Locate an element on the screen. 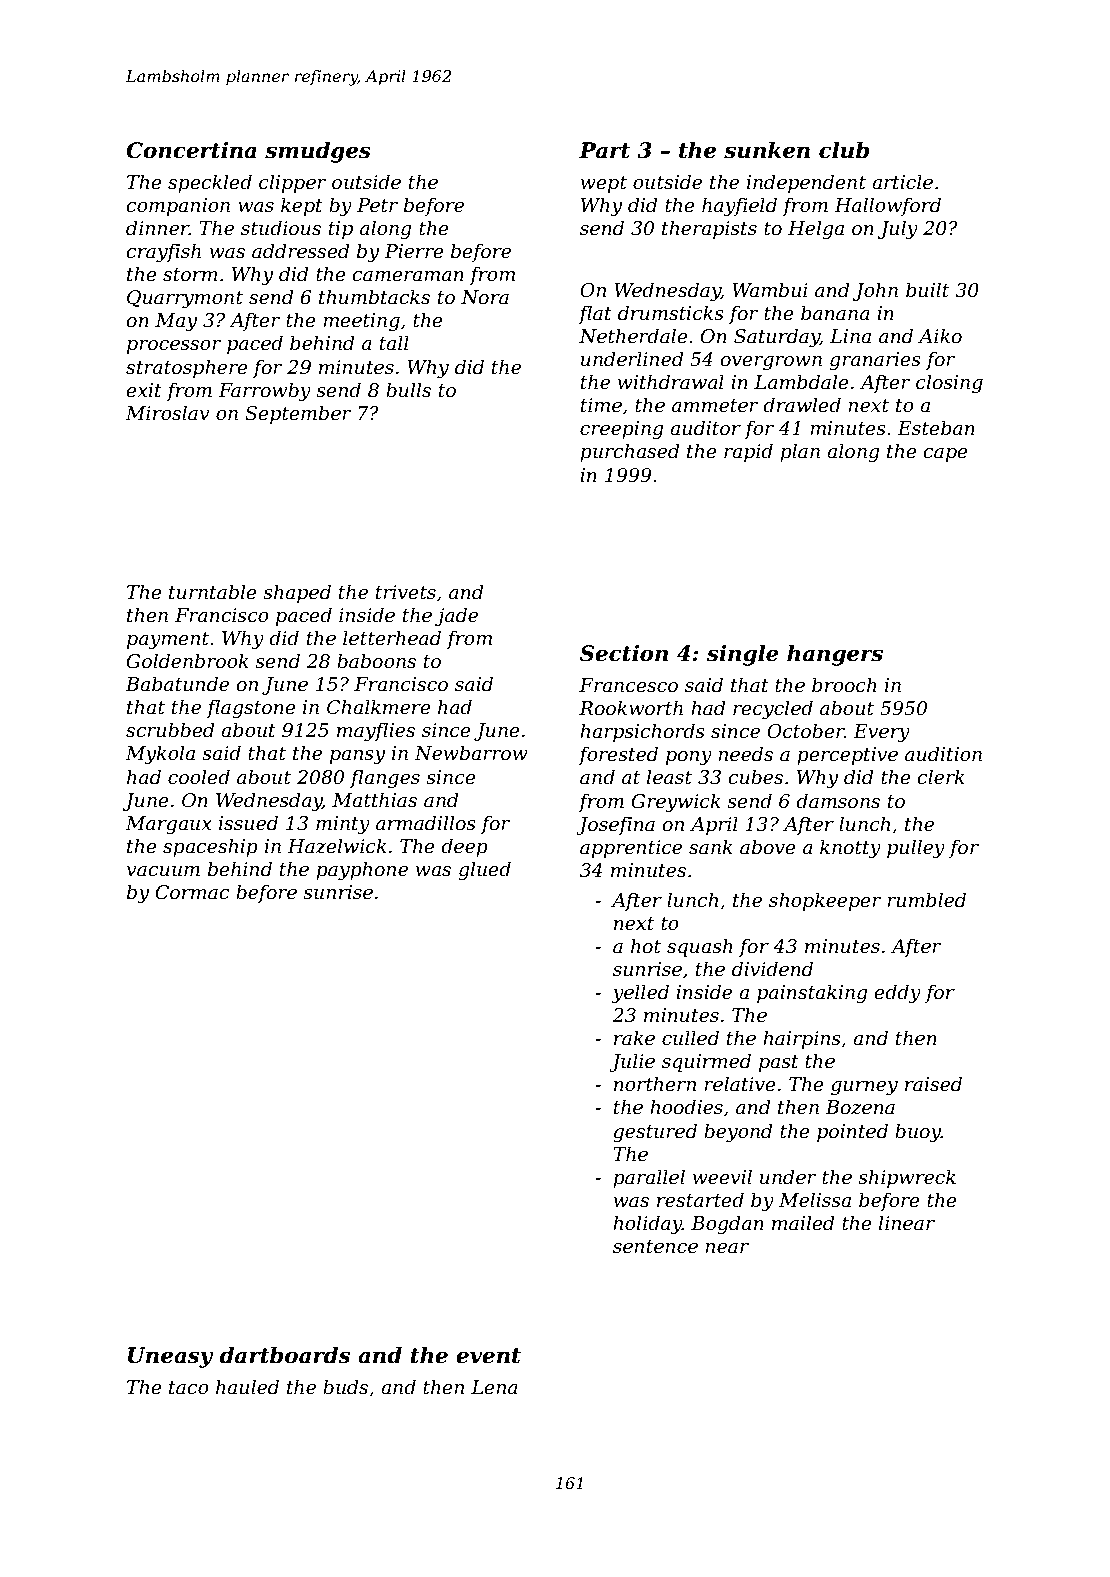  cape is located at coordinates (945, 455).
